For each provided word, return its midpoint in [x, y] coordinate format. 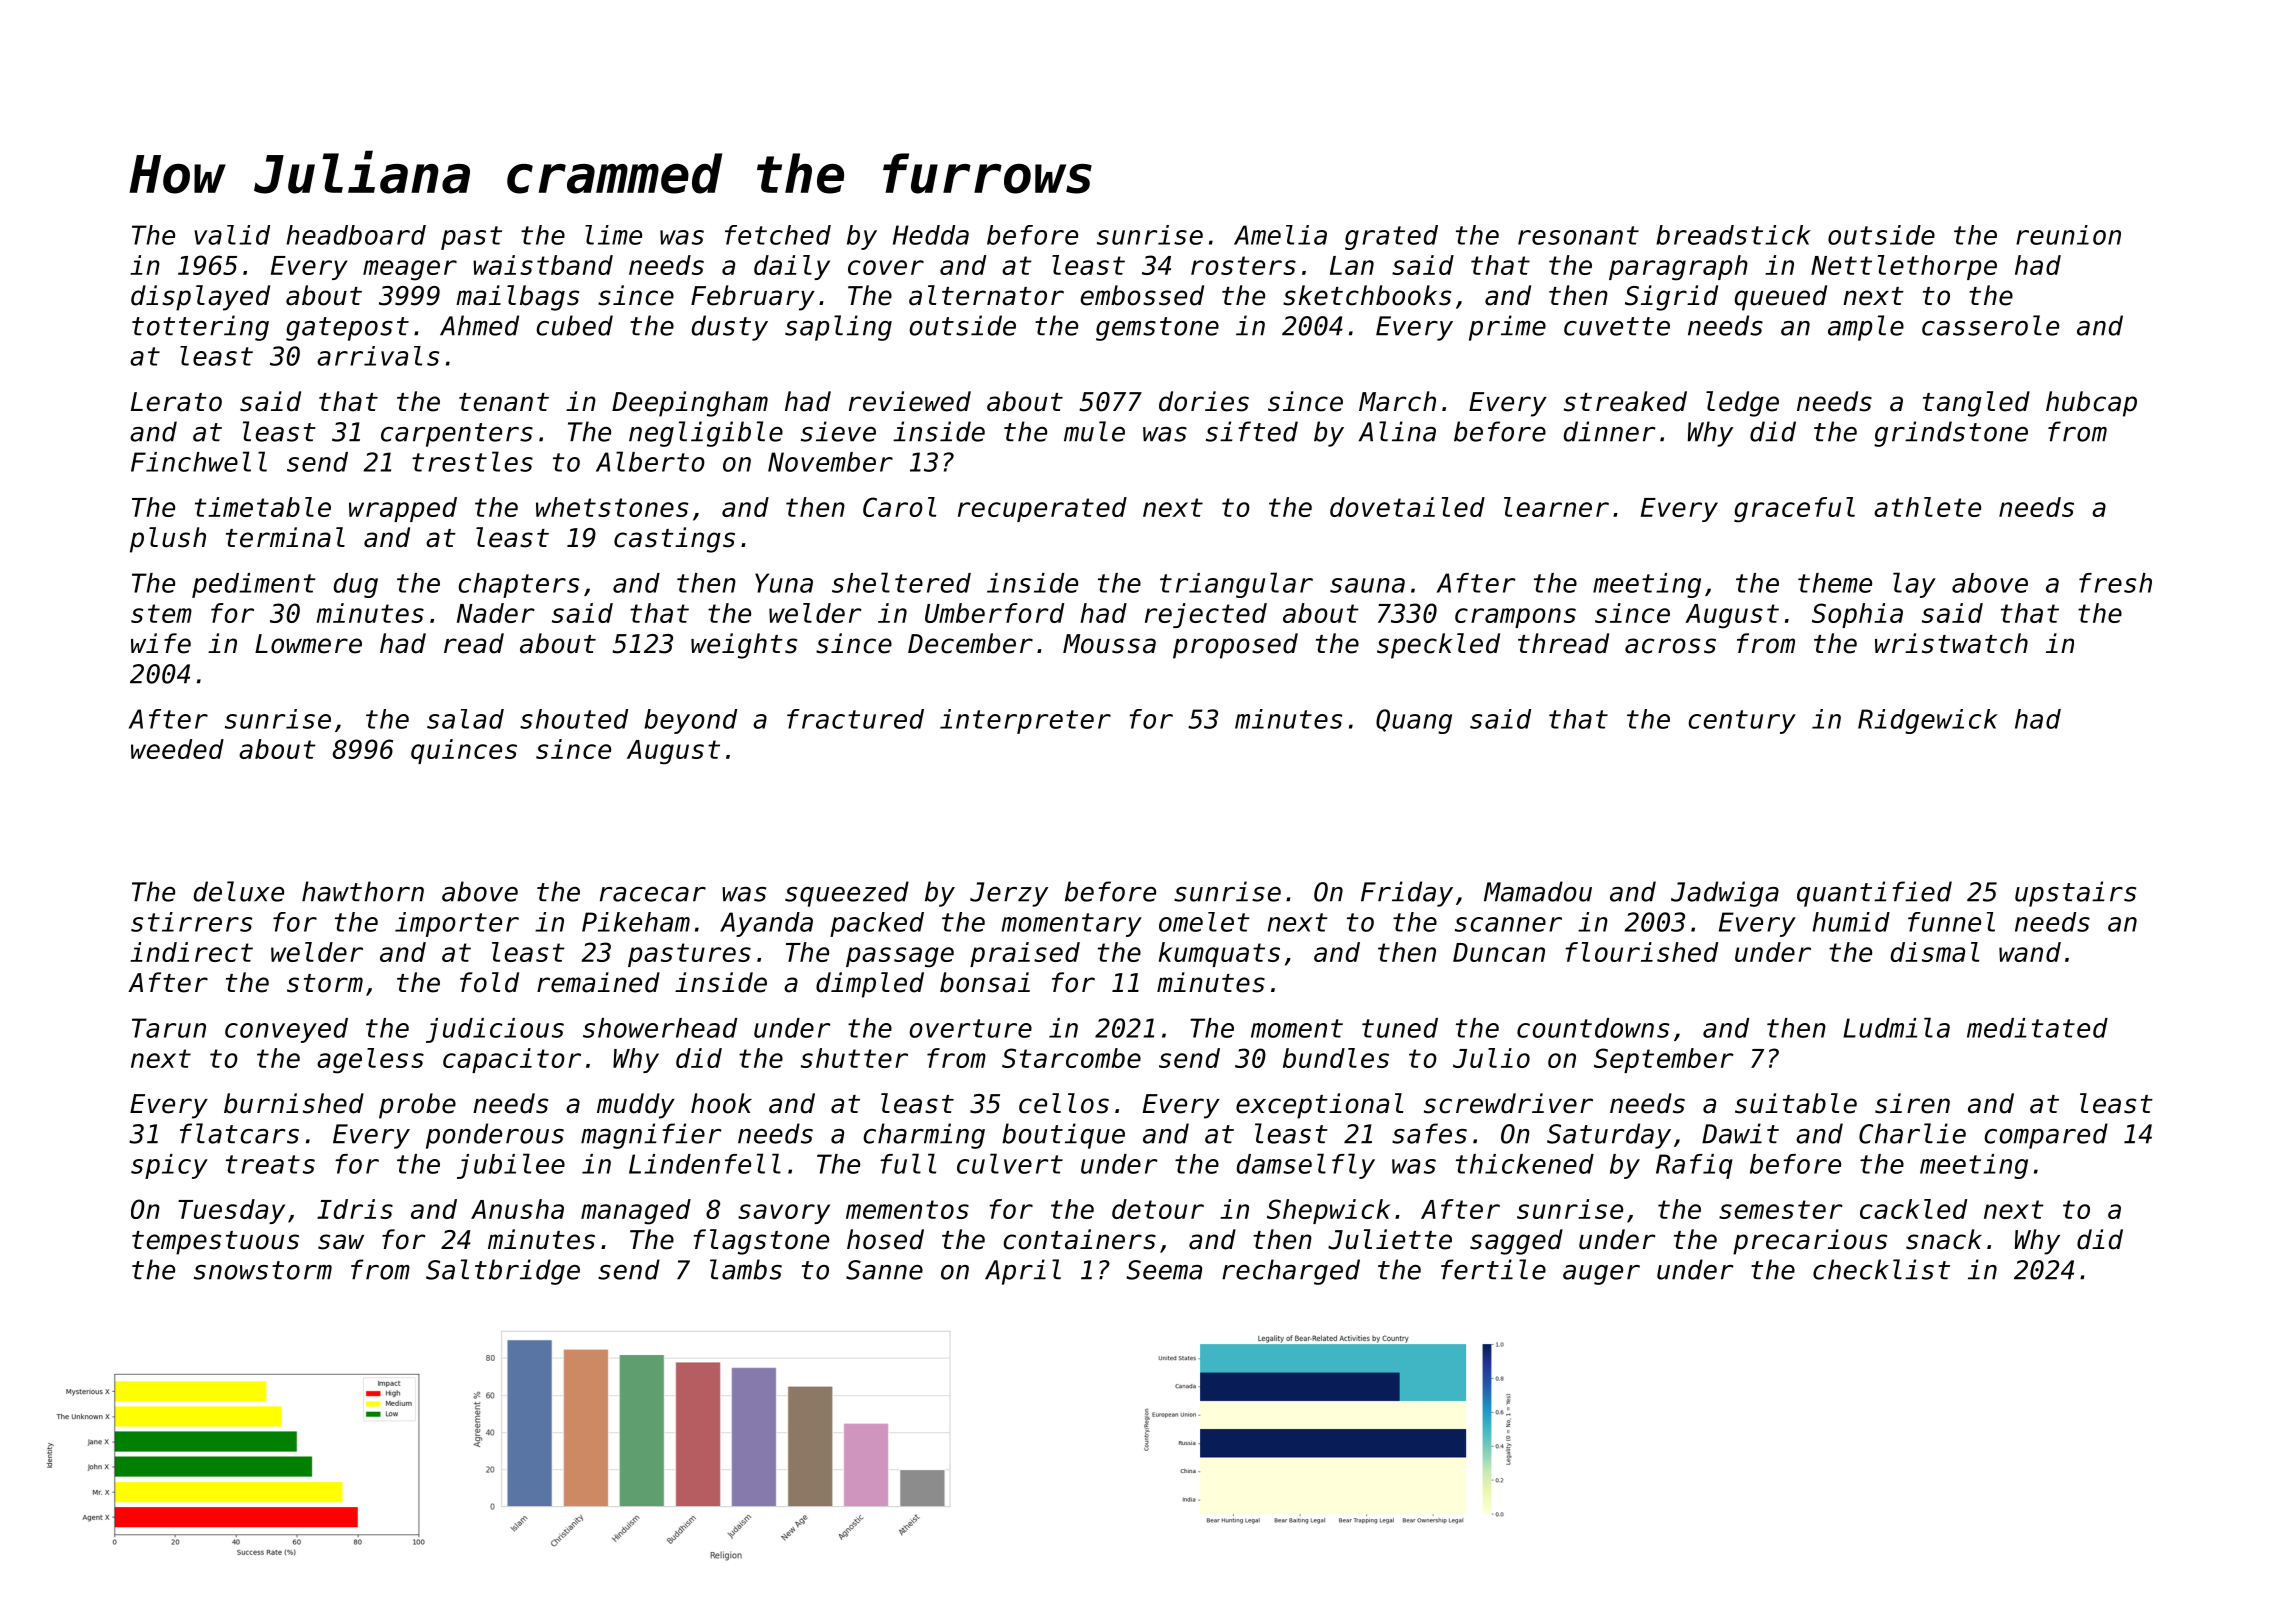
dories [1204, 401]
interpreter [1025, 721]
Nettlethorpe [1904, 267]
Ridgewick [1928, 721]
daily [792, 267]
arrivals [378, 356]
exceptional [1319, 1106]
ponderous [495, 1136]
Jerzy [1009, 894]
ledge [1742, 404]
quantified [1874, 894]
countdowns [1593, 1028]
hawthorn [363, 891]
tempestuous [215, 1243]
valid [232, 235]
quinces [464, 751]
